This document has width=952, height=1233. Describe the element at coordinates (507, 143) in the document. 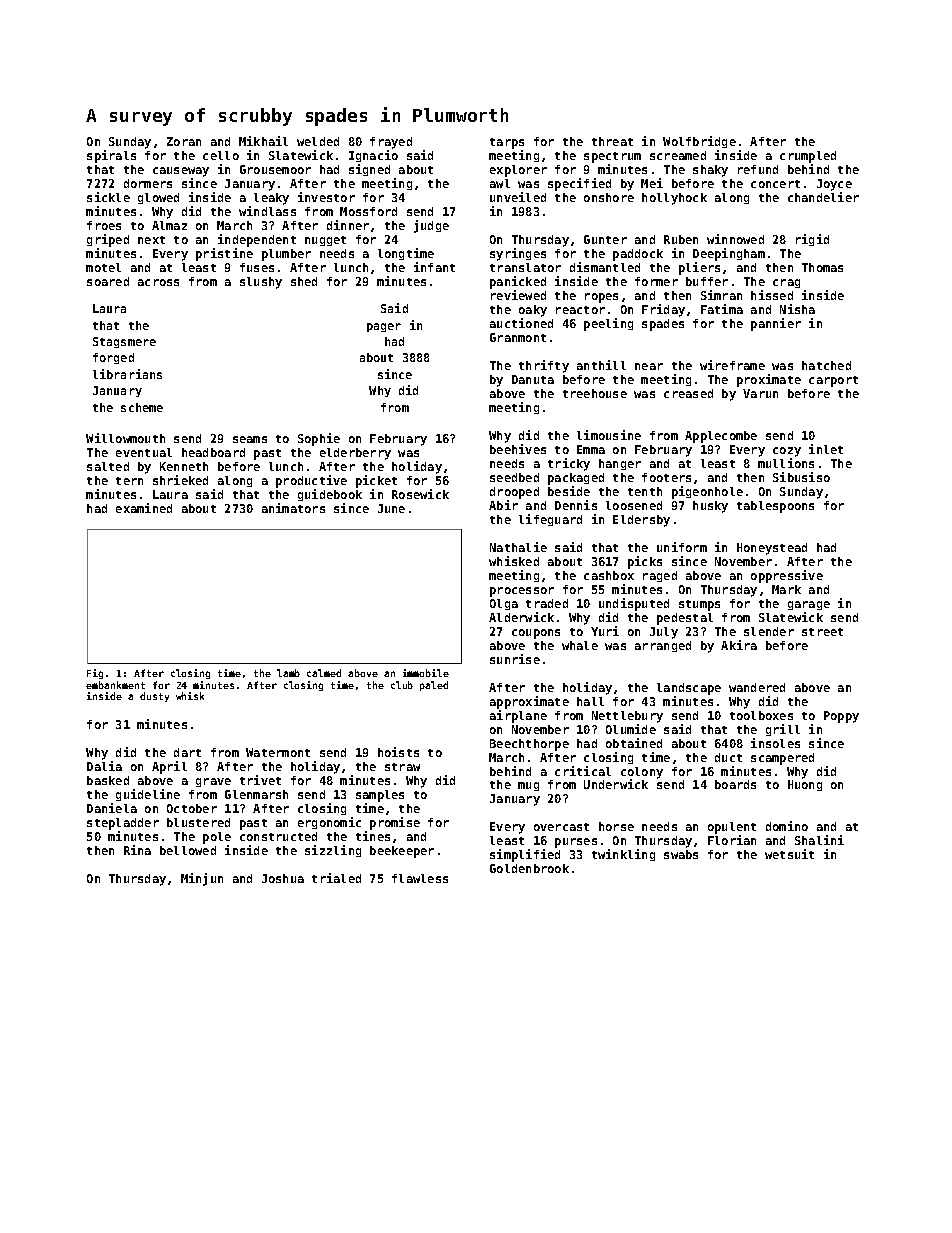

I see `tarps` at that location.
